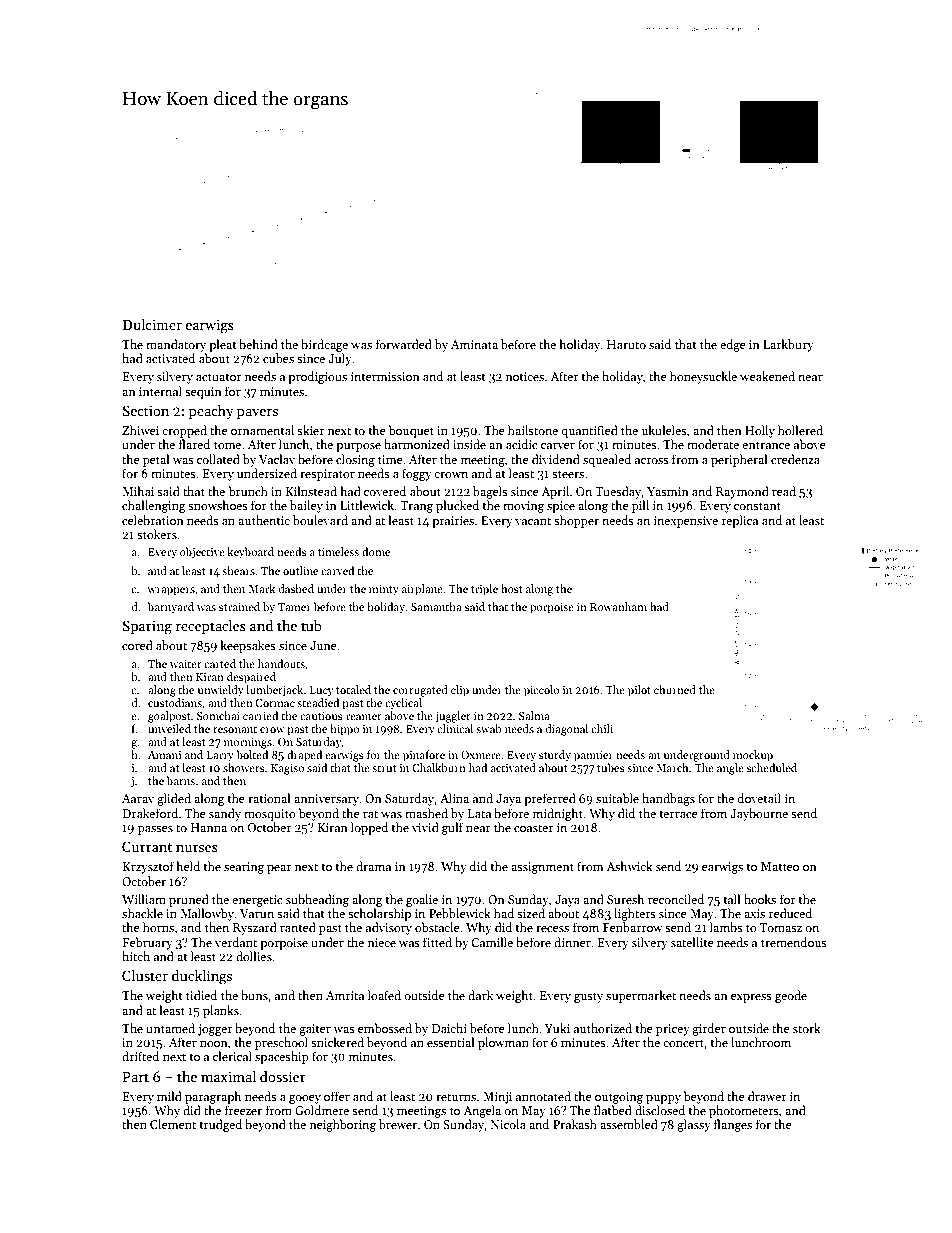 This screenshot has width=952, height=1233. Describe the element at coordinates (490, 492) in the screenshot. I see `bagels` at that location.
